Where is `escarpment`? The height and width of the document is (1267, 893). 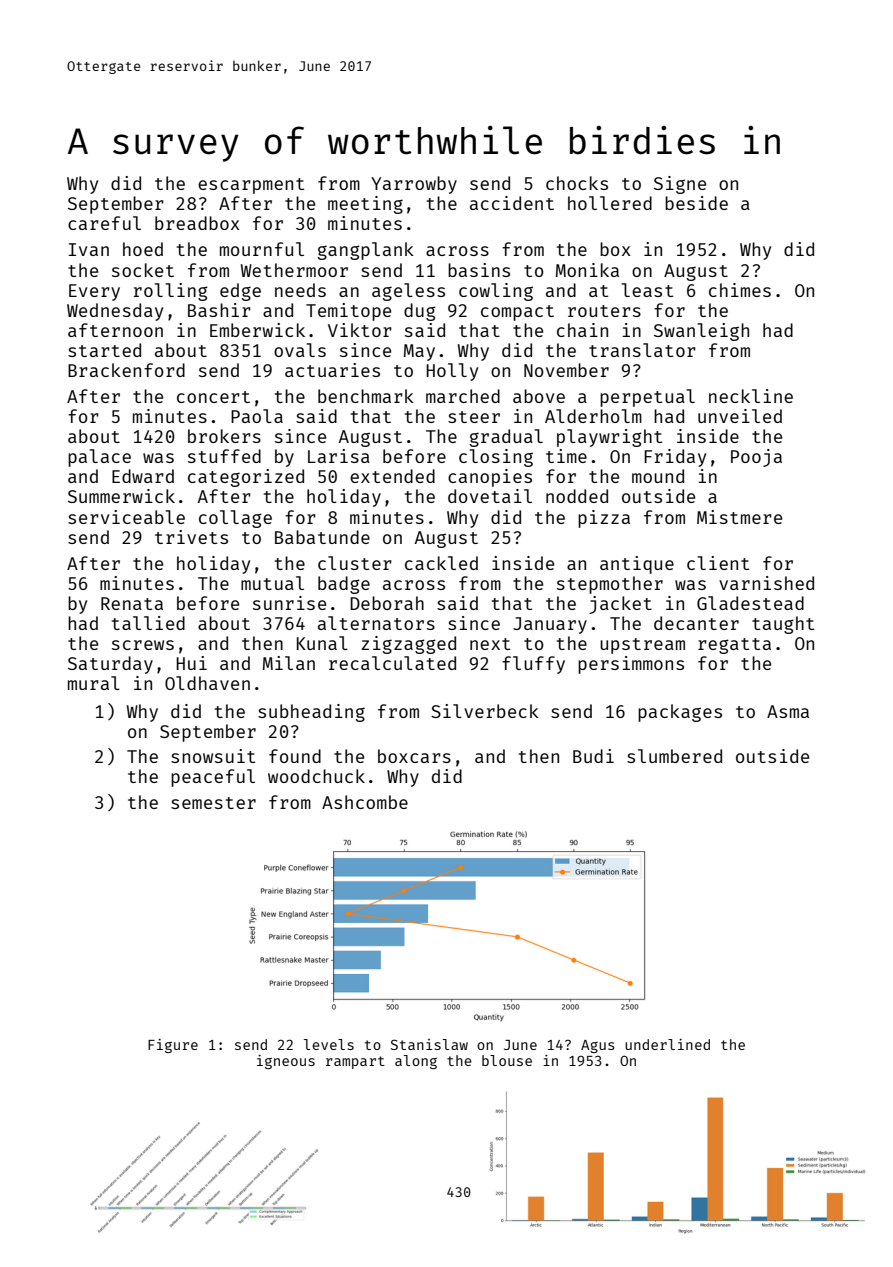 escarpment is located at coordinates (251, 186).
